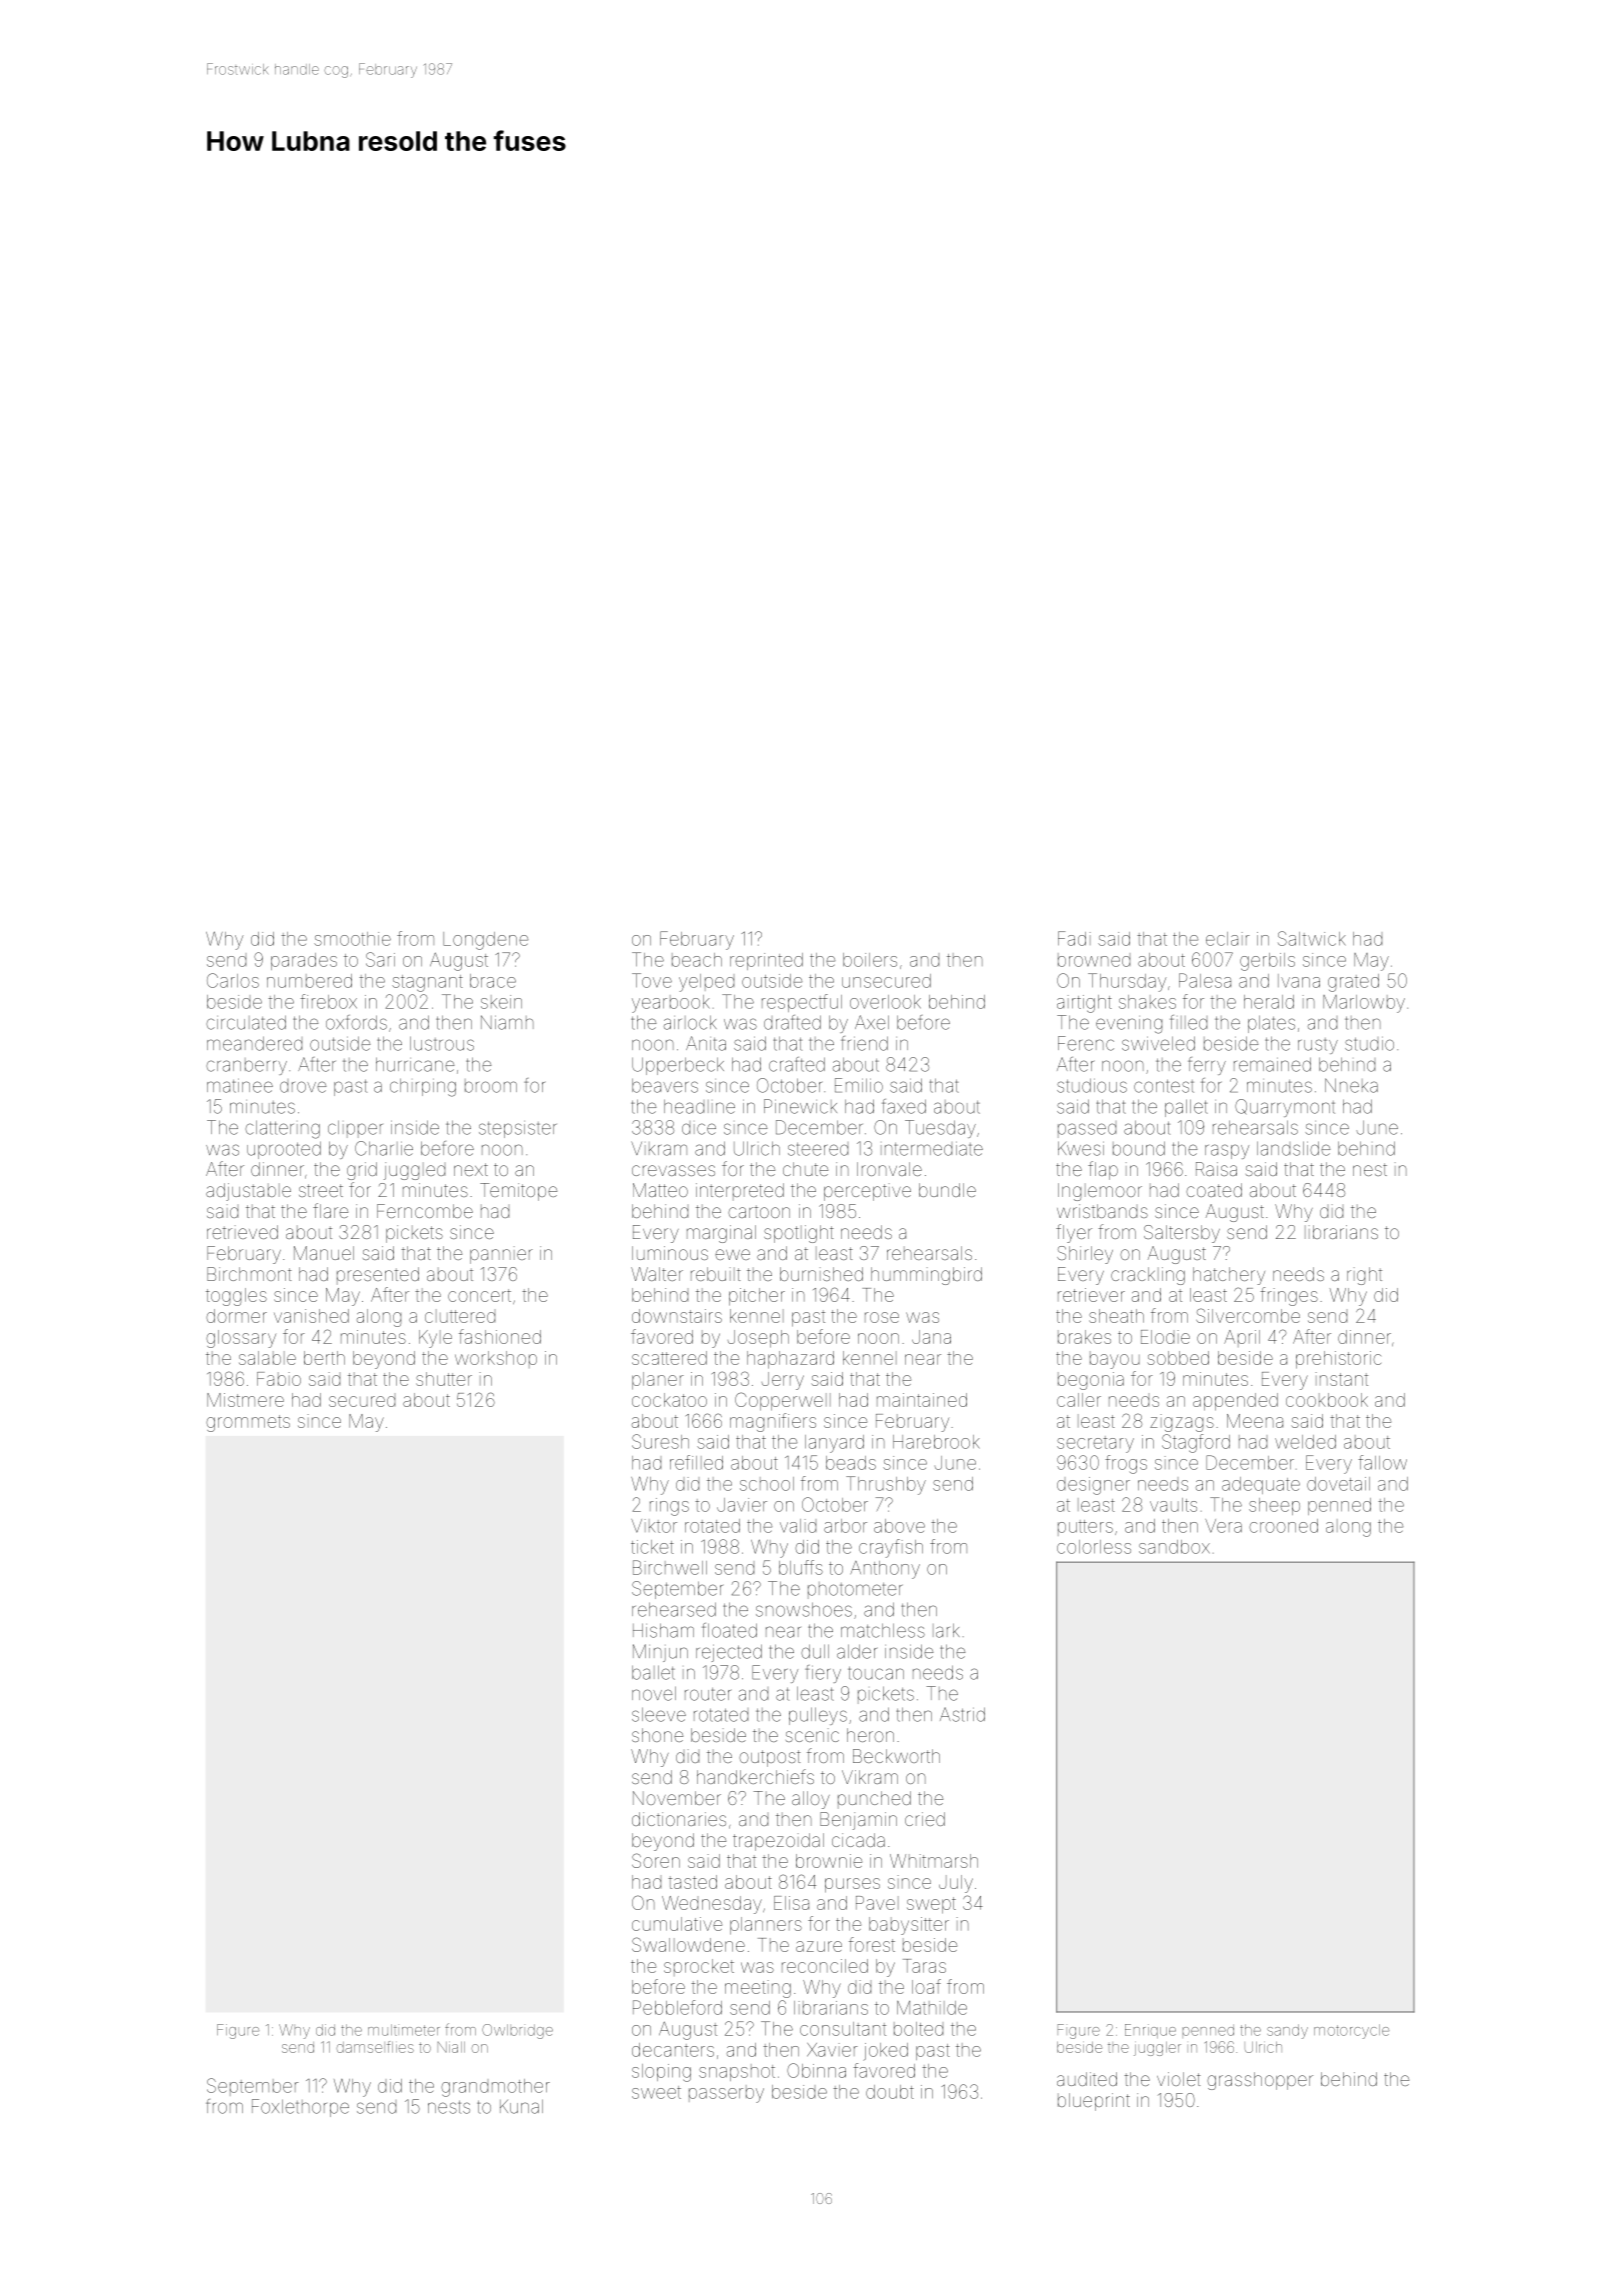  I want to click on Astrid, so click(962, 1714).
